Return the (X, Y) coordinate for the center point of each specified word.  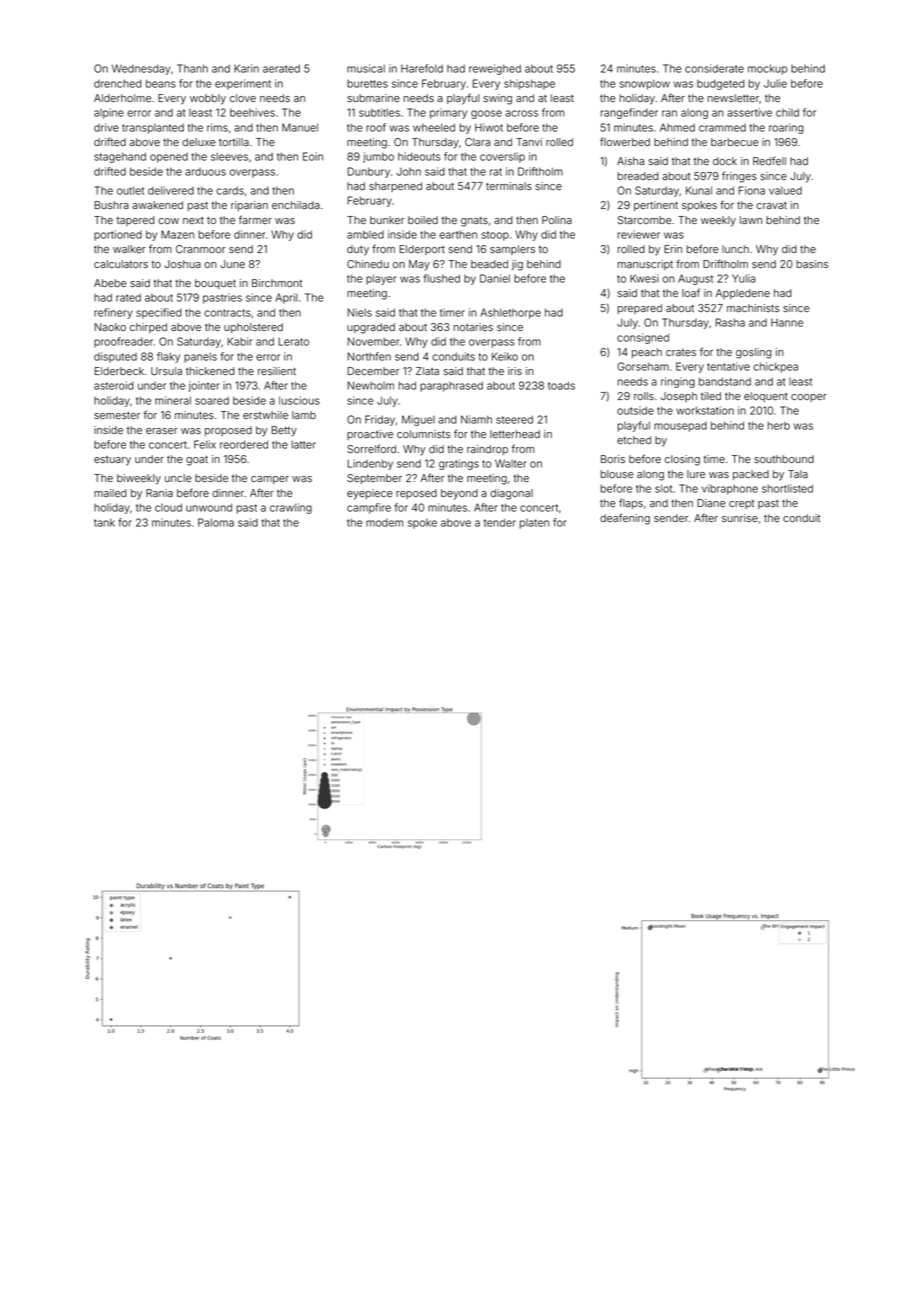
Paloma (216, 522)
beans (161, 83)
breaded (638, 176)
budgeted (721, 85)
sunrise (740, 518)
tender (500, 522)
